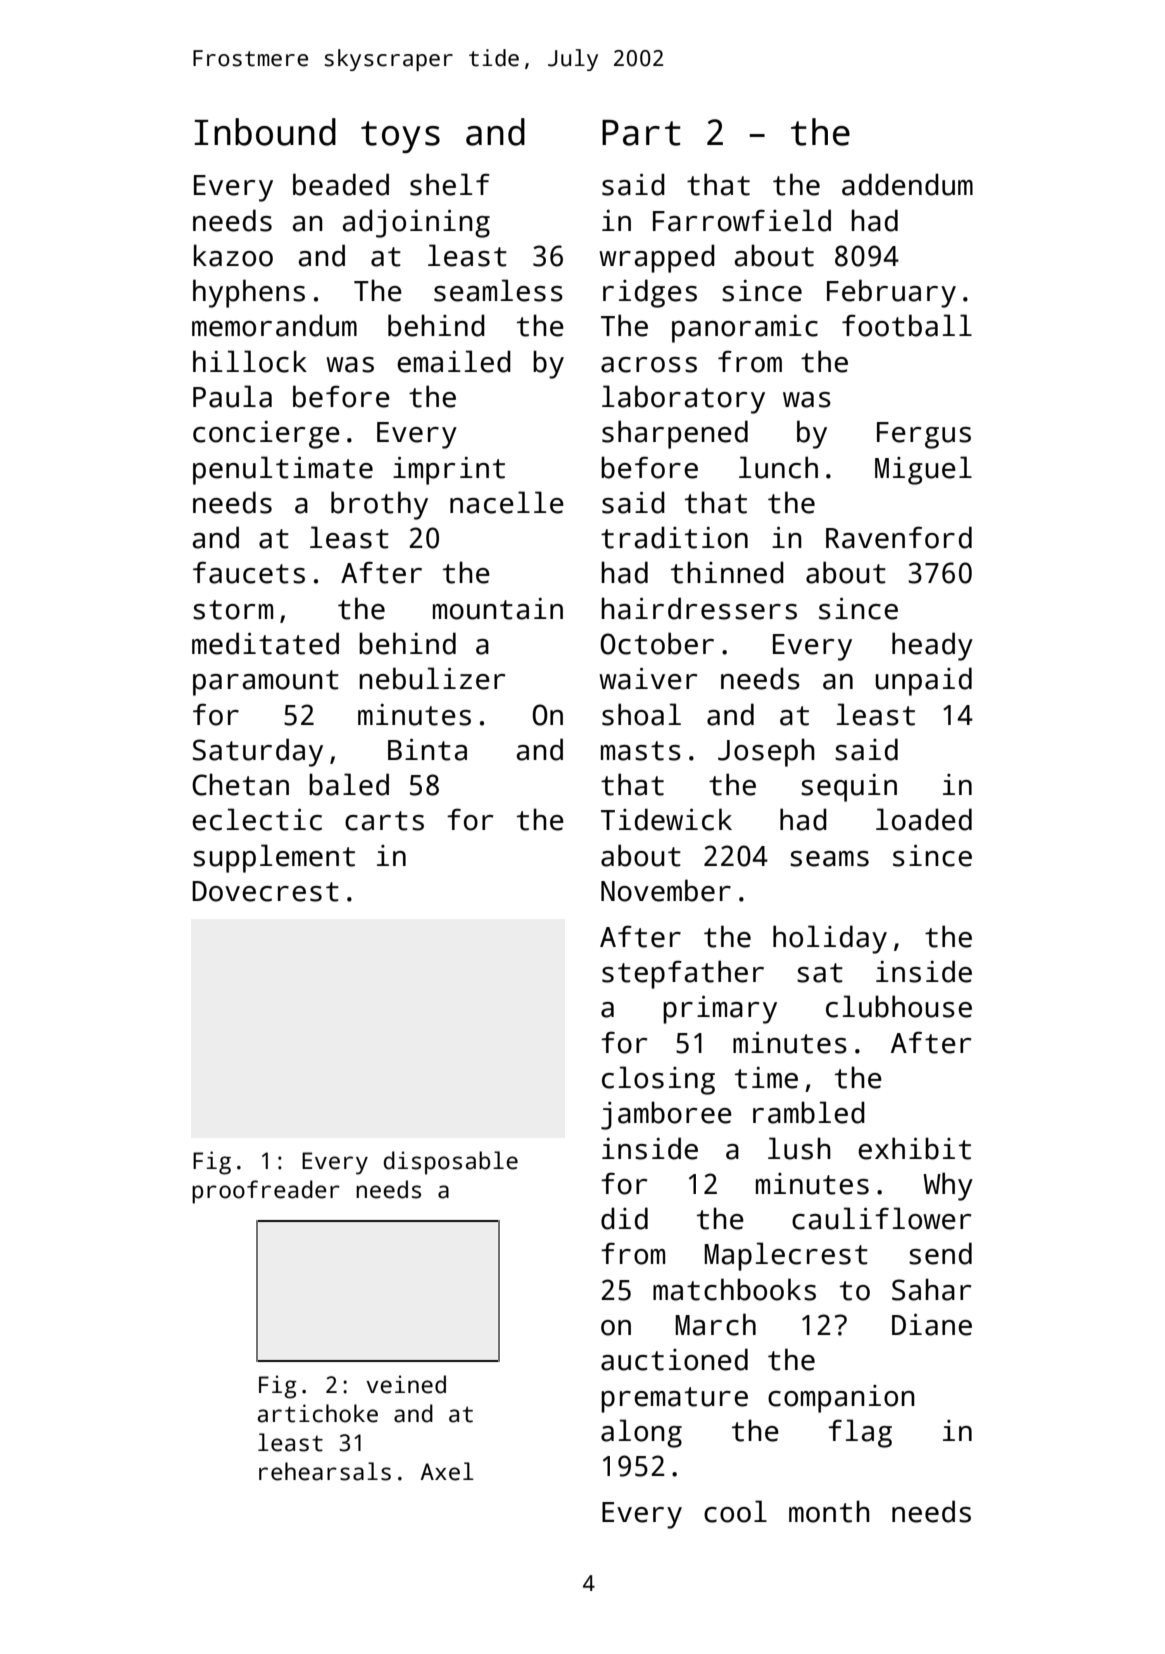  I want to click on cool, so click(735, 1511).
